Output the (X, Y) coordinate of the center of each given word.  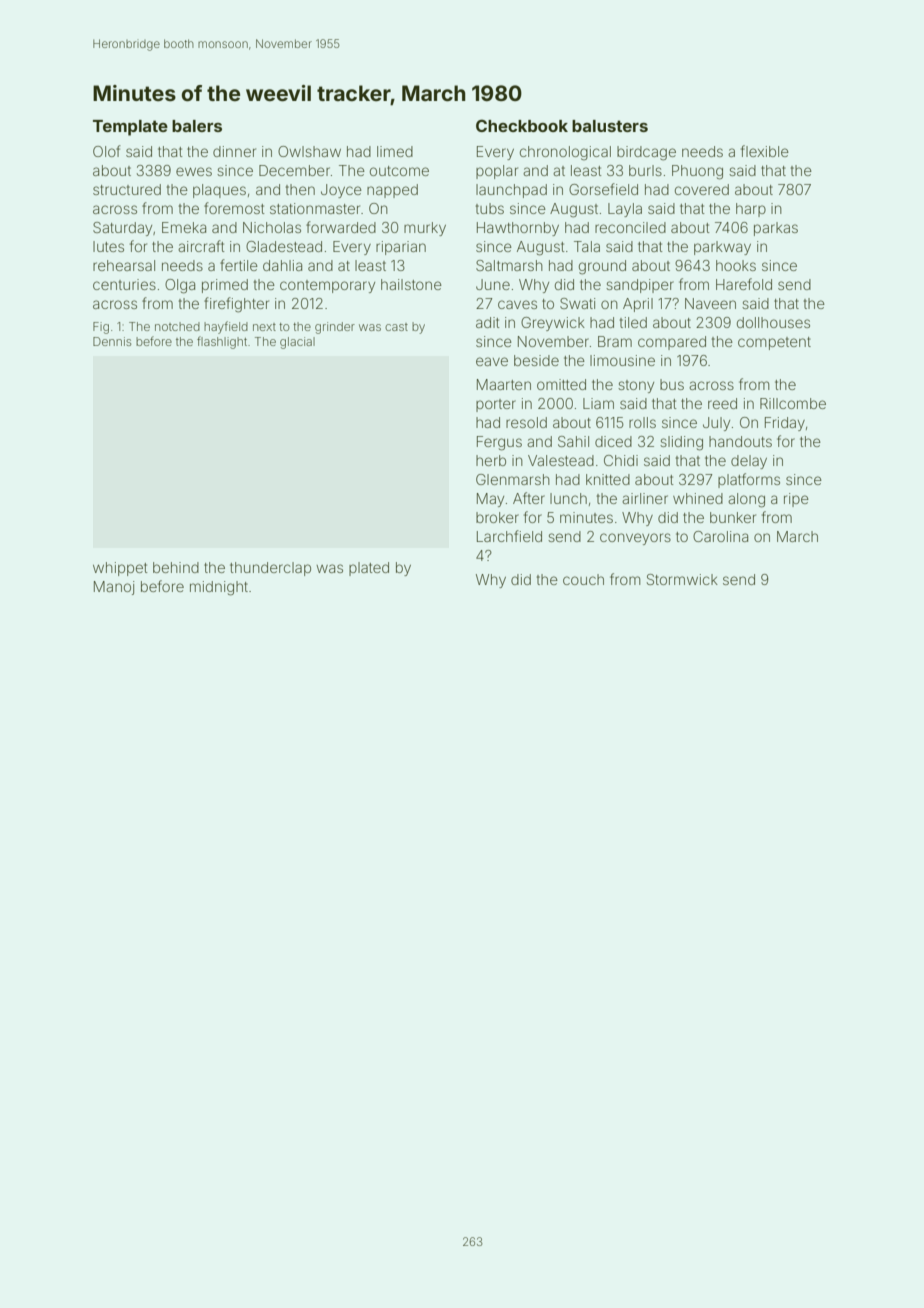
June (493, 284)
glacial (297, 343)
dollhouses (773, 322)
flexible (765, 151)
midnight (219, 588)
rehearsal (124, 265)
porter (496, 405)
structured (127, 189)
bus (672, 384)
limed (395, 151)
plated (369, 569)
